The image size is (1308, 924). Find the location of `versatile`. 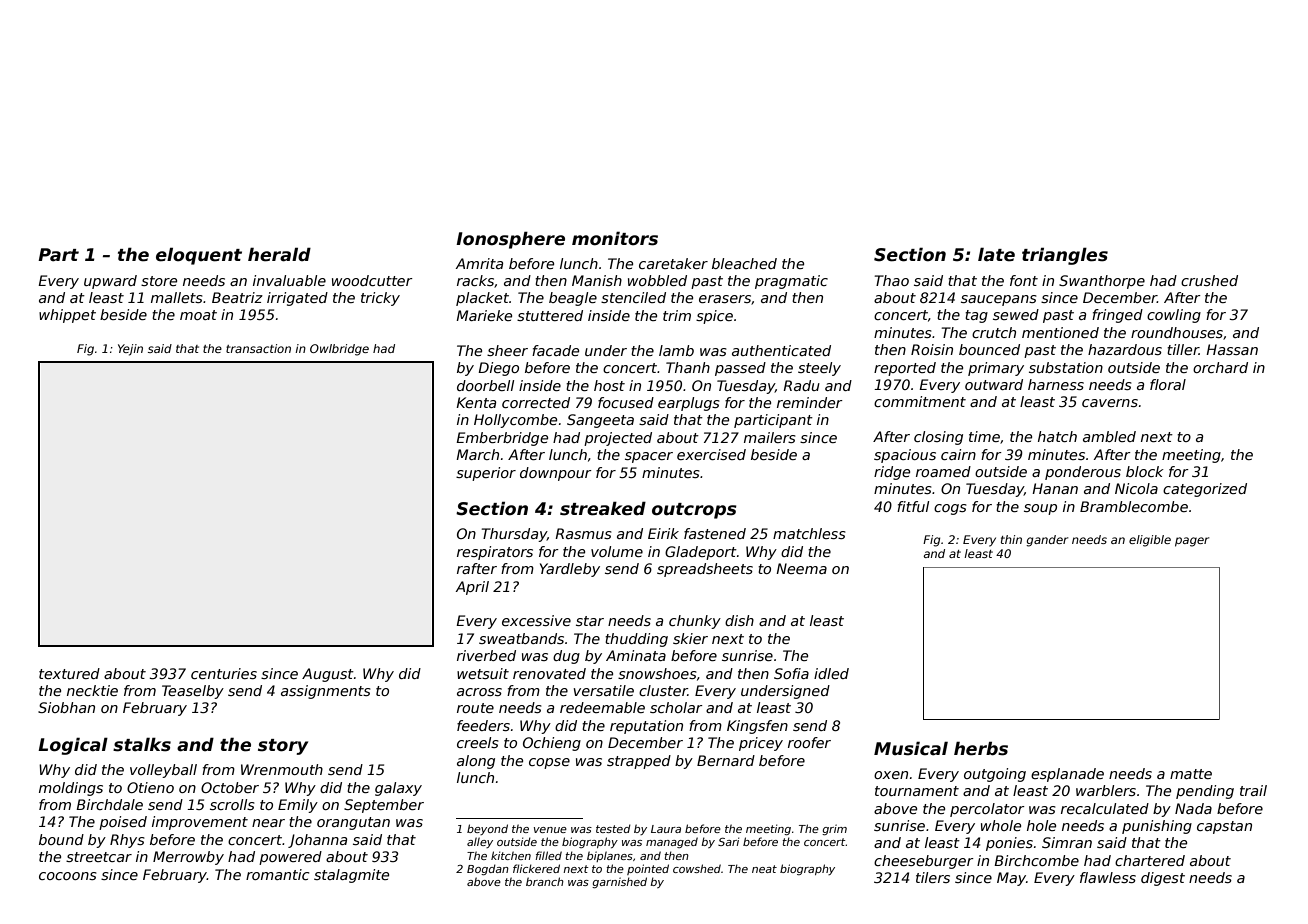

versatile is located at coordinates (604, 690).
